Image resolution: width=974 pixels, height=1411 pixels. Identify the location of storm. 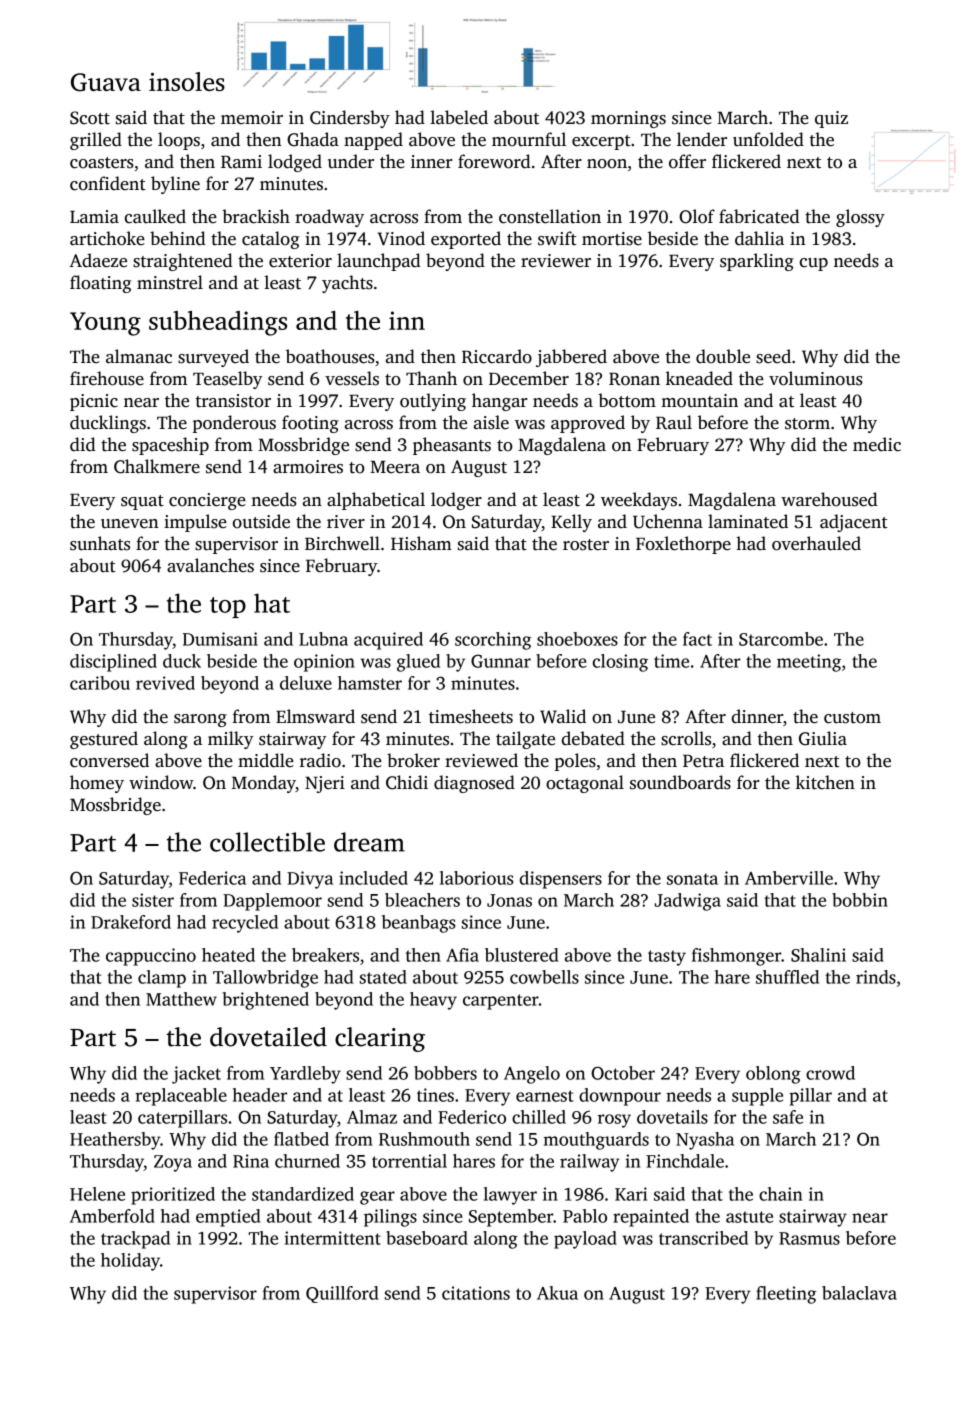
(807, 424).
